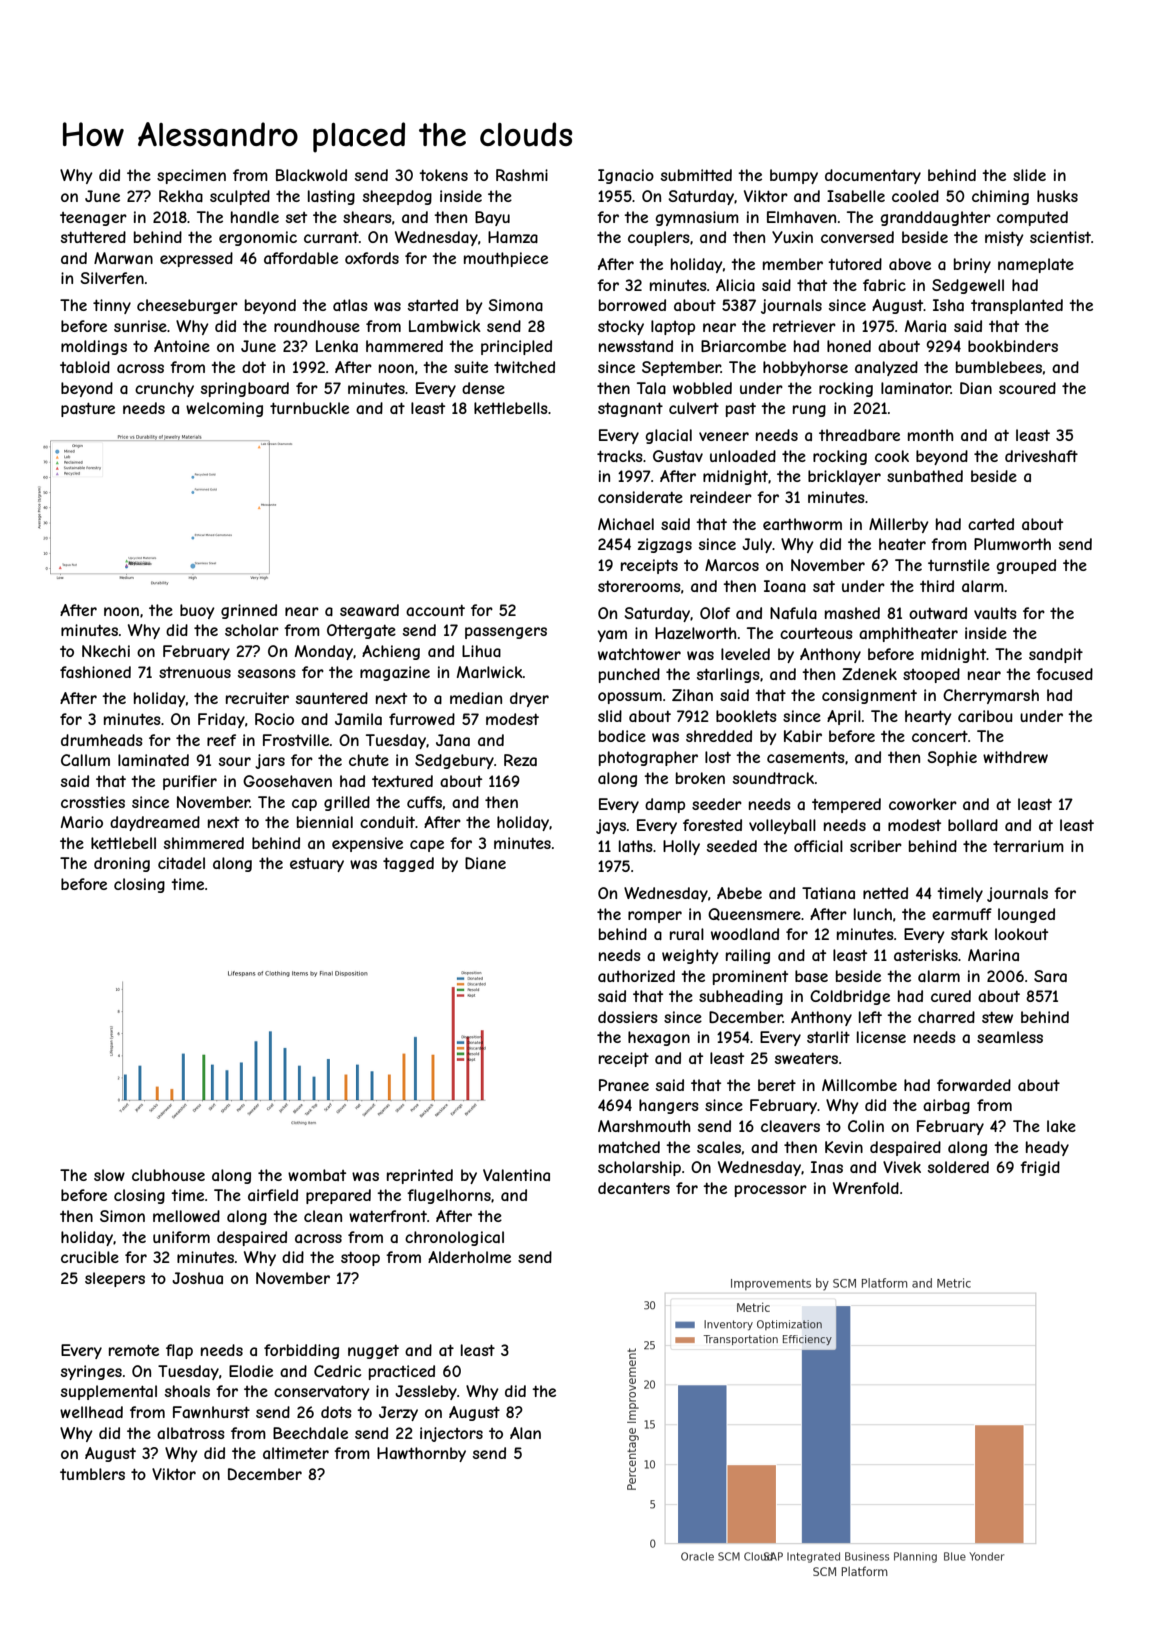 The width and height of the screenshot is (1156, 1635). Describe the element at coordinates (790, 1126) in the screenshot. I see `cleavers` at that location.
